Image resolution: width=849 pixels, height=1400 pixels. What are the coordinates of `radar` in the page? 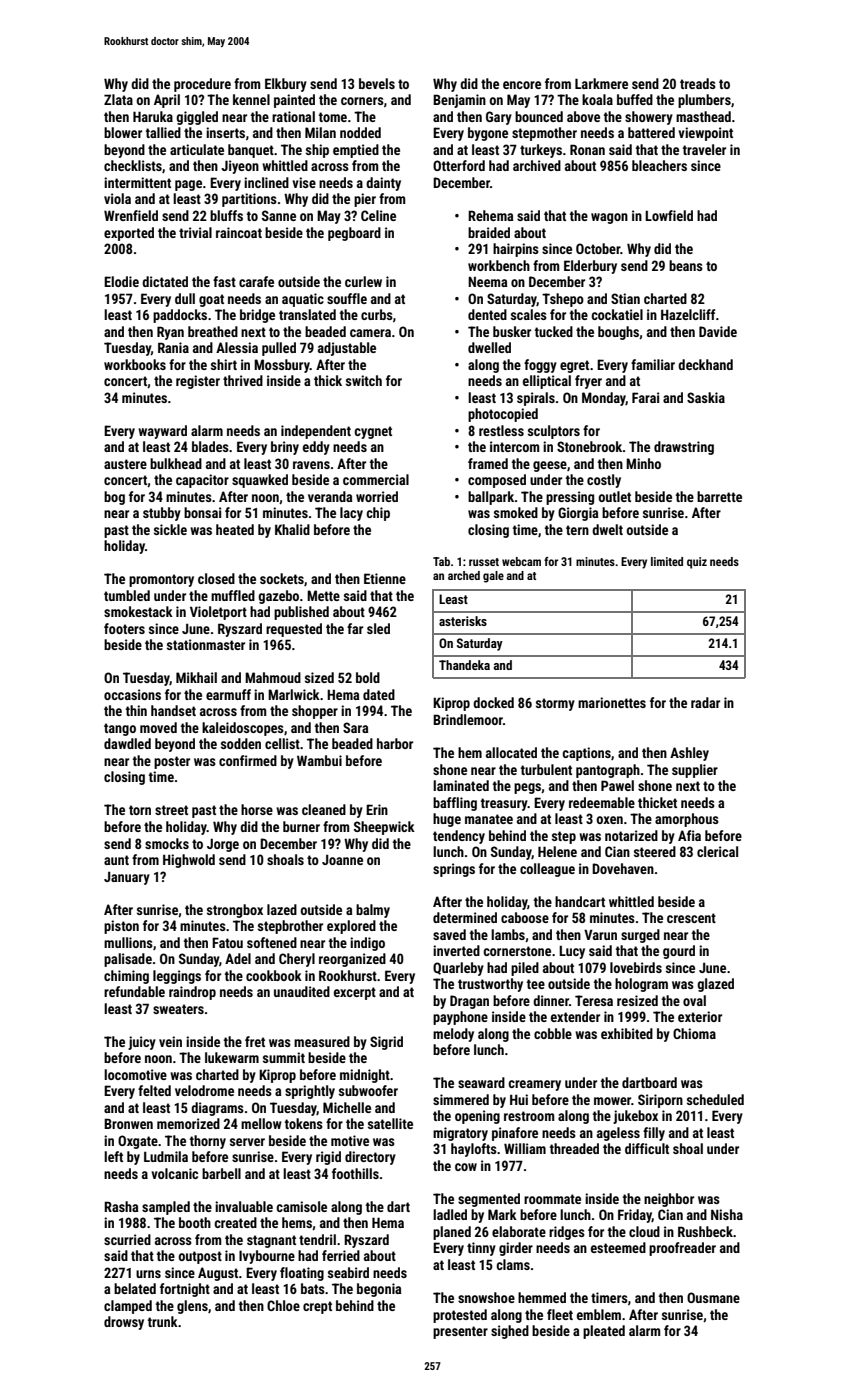 It's located at (705, 702).
